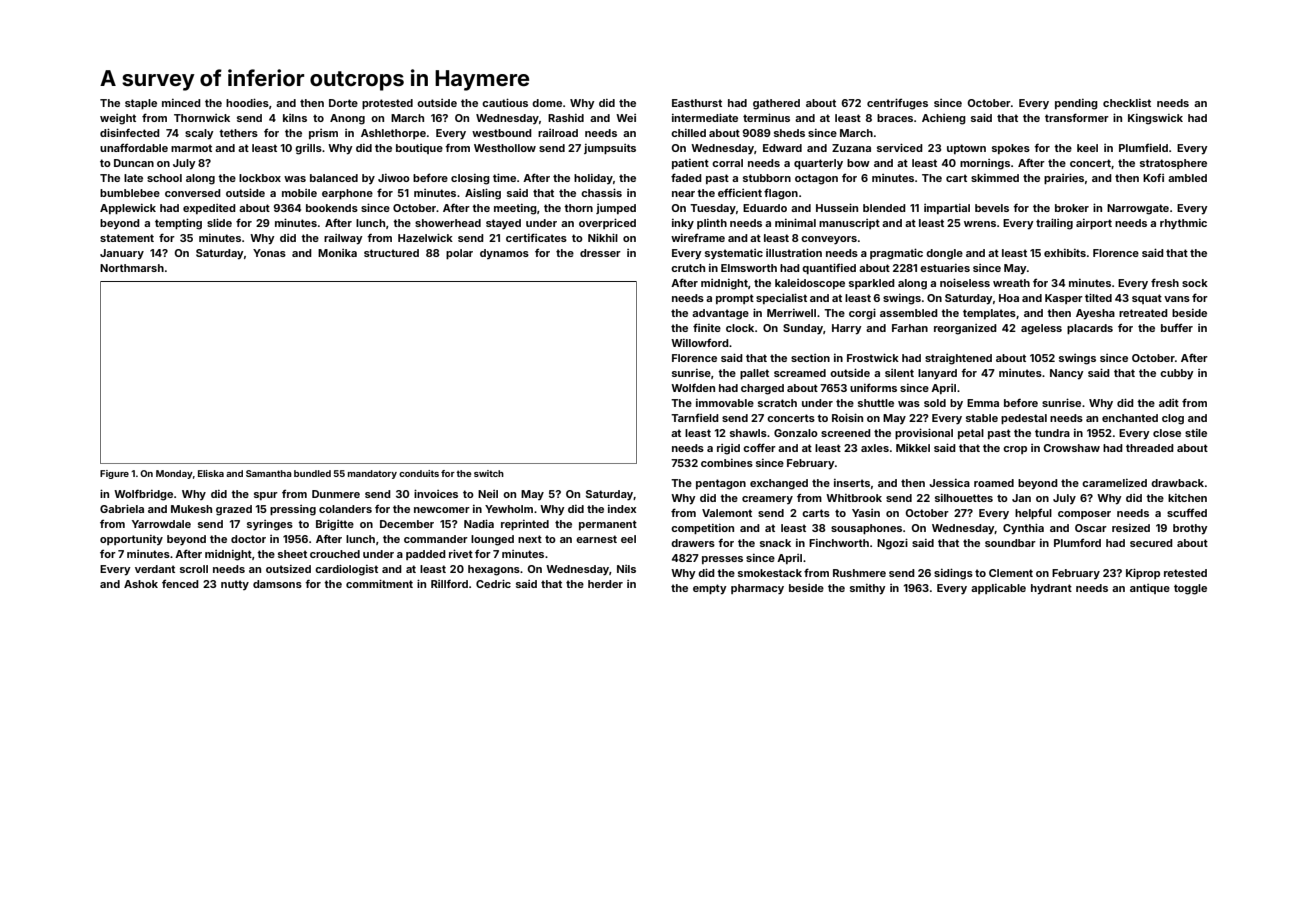 The width and height of the page is (1308, 924). What do you see at coordinates (1150, 448) in the page?
I see `threaded` at bounding box center [1150, 448].
